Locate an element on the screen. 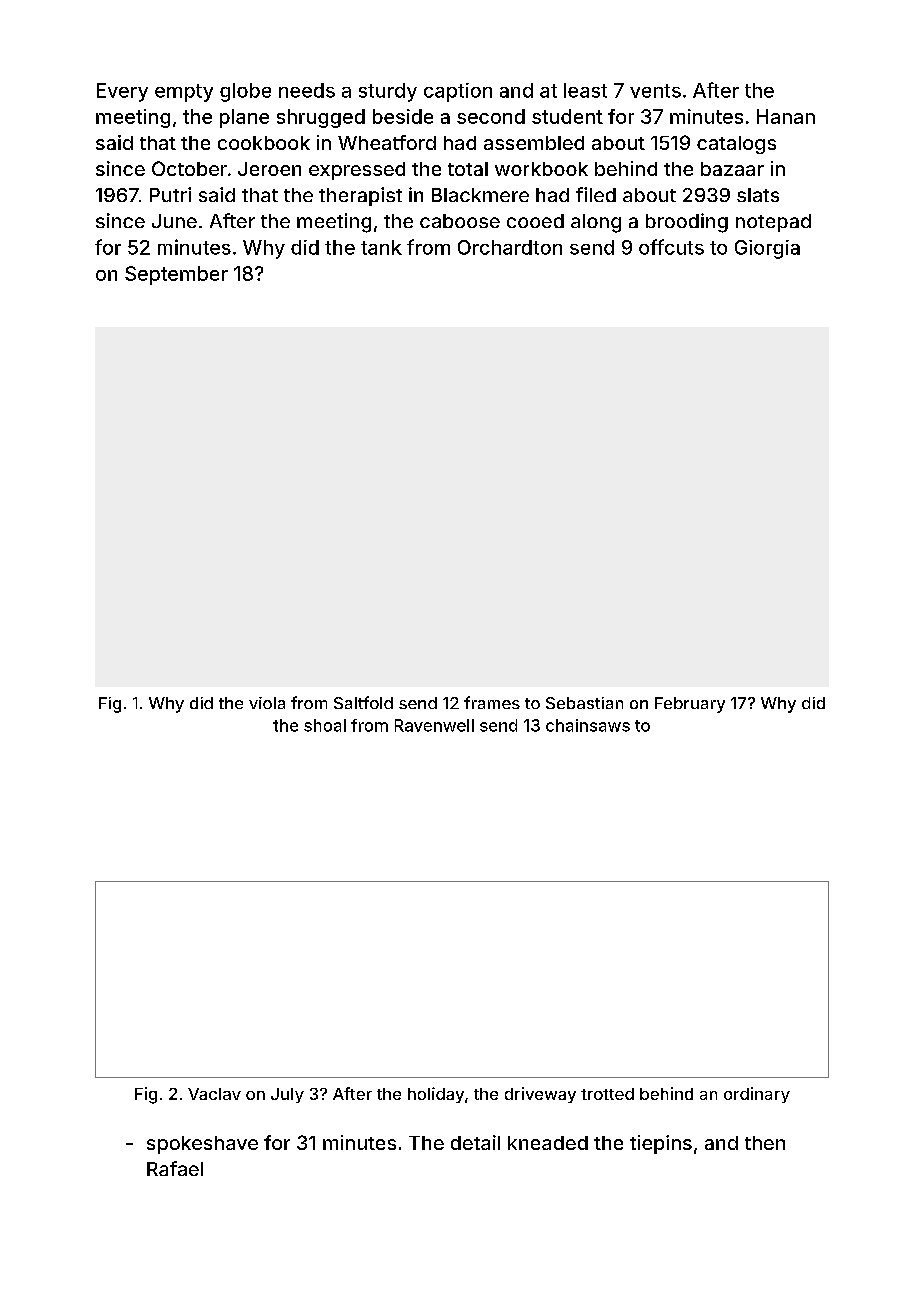 Image resolution: width=924 pixels, height=1308 pixels. chainsaws is located at coordinates (588, 725).
